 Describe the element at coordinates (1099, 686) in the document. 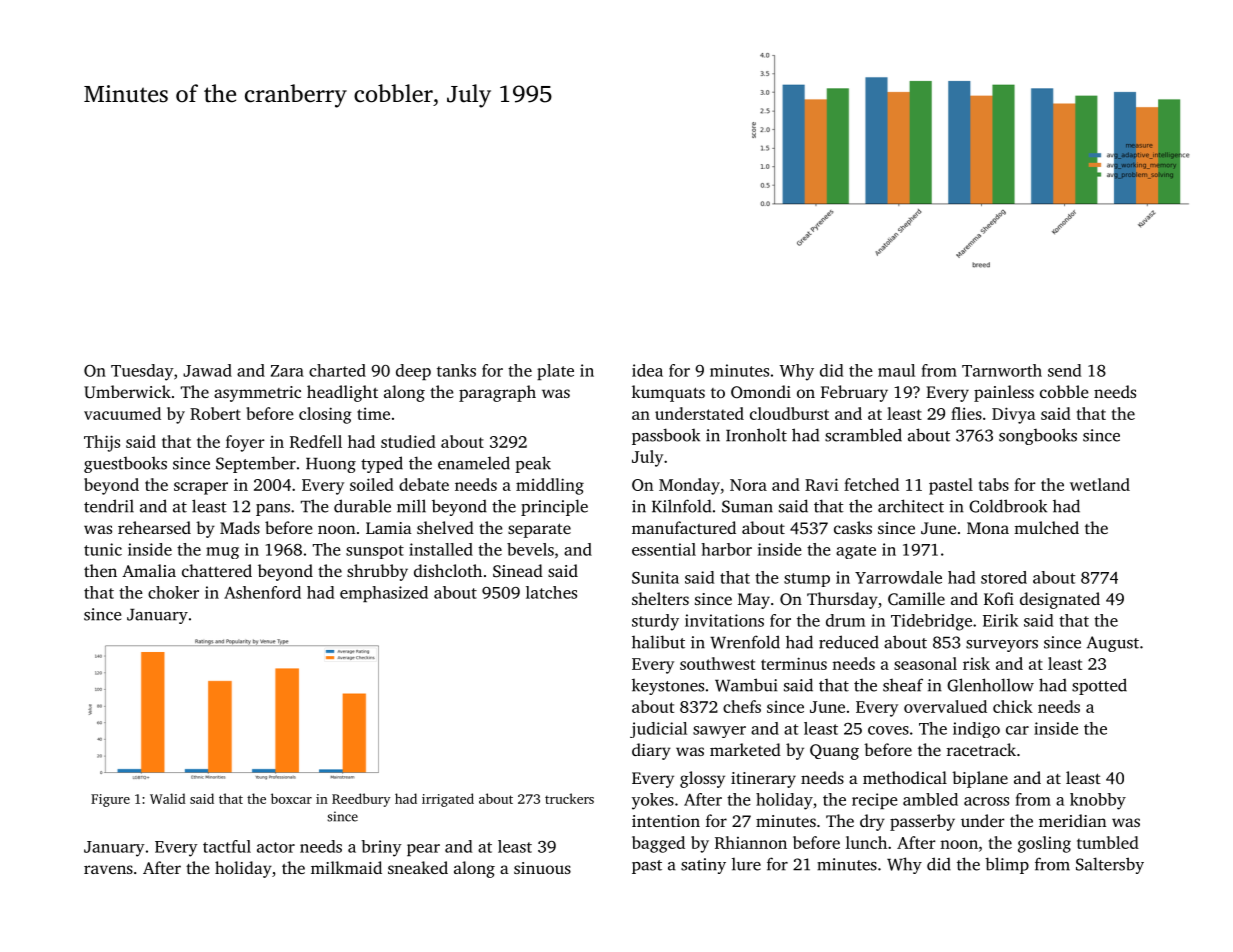

I see `spotted` at that location.
